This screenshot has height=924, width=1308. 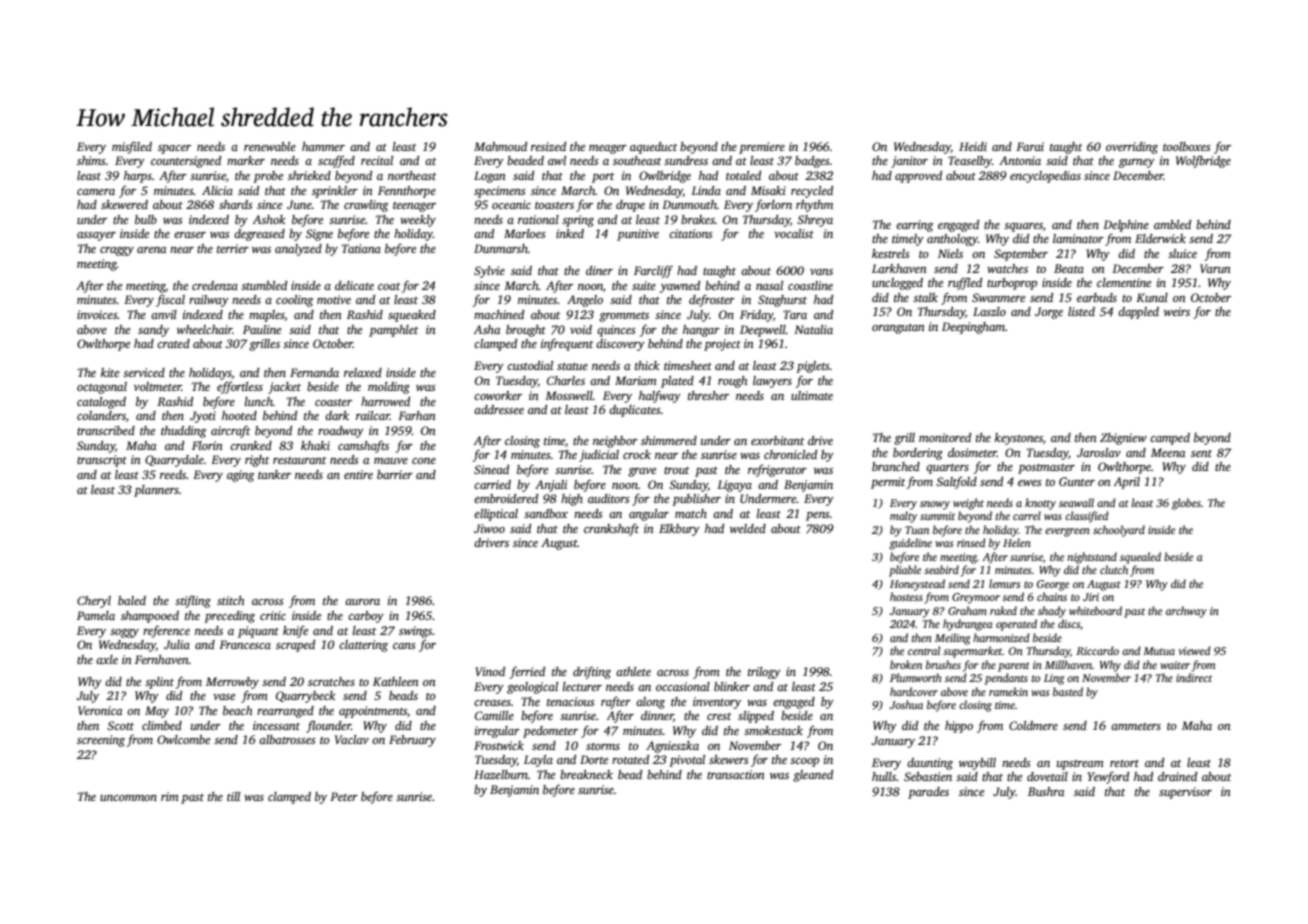 I want to click on Helen, so click(x=1017, y=542).
